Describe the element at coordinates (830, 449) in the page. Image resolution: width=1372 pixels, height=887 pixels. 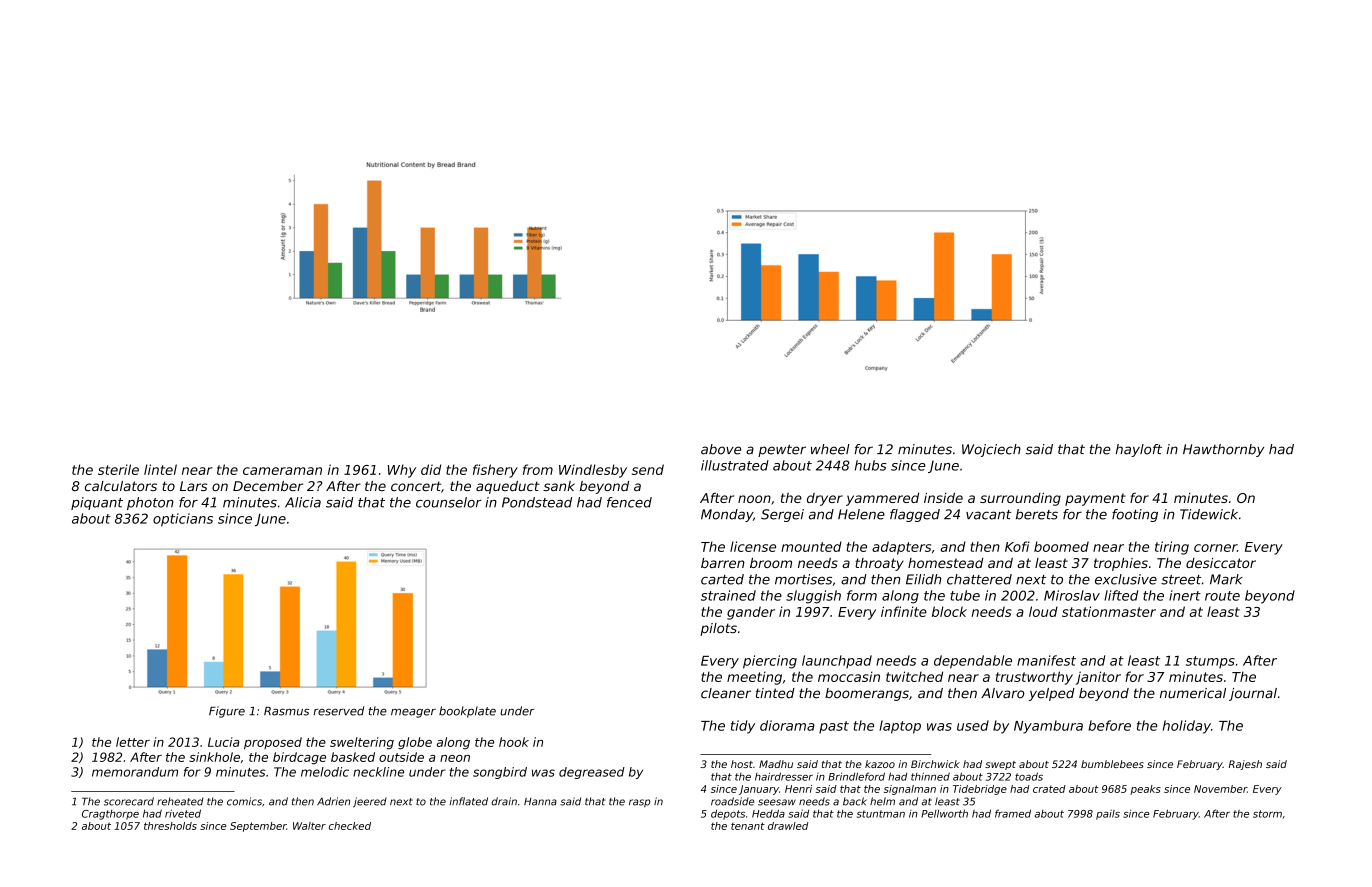
I see `wheel` at that location.
